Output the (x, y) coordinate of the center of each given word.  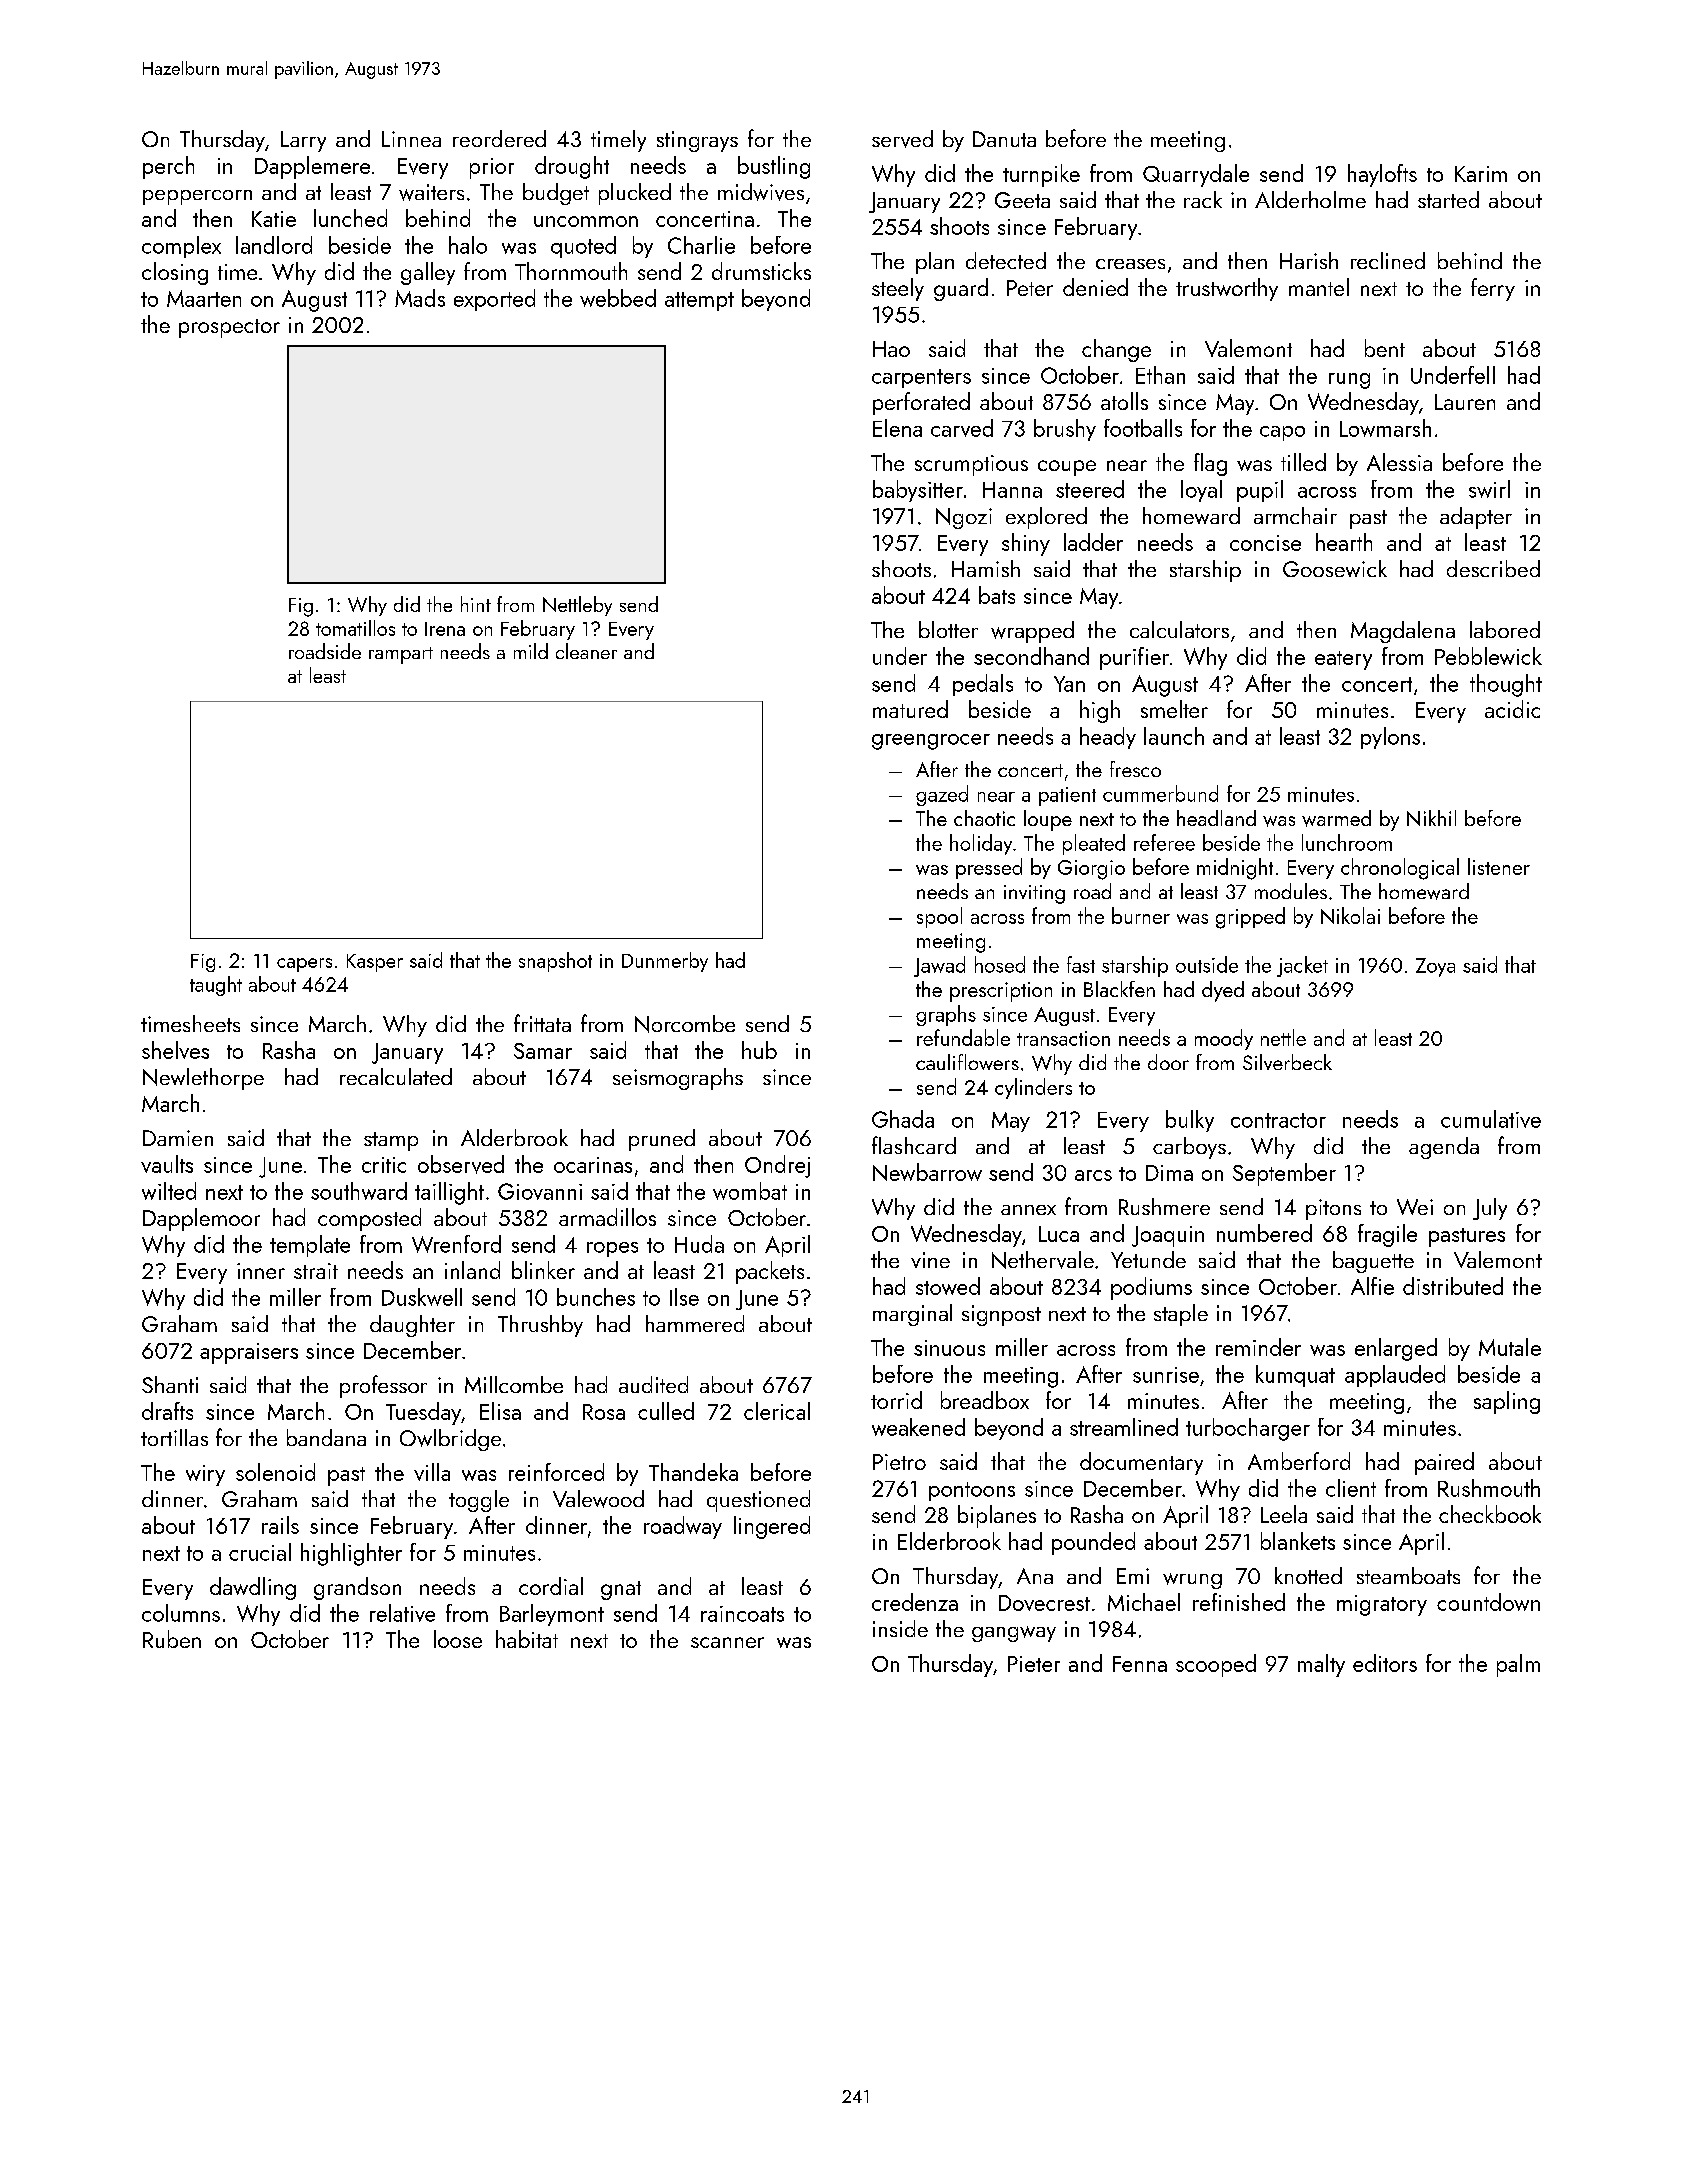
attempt (699, 301)
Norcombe (685, 1024)
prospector (229, 328)
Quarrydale (1196, 175)
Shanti (170, 1384)
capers (304, 965)
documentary (1141, 1463)
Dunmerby (665, 962)
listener (1499, 866)
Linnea (411, 139)
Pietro (899, 1462)
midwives (761, 192)
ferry (1493, 289)
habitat (527, 1639)
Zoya (1435, 967)
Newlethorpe (203, 1079)
